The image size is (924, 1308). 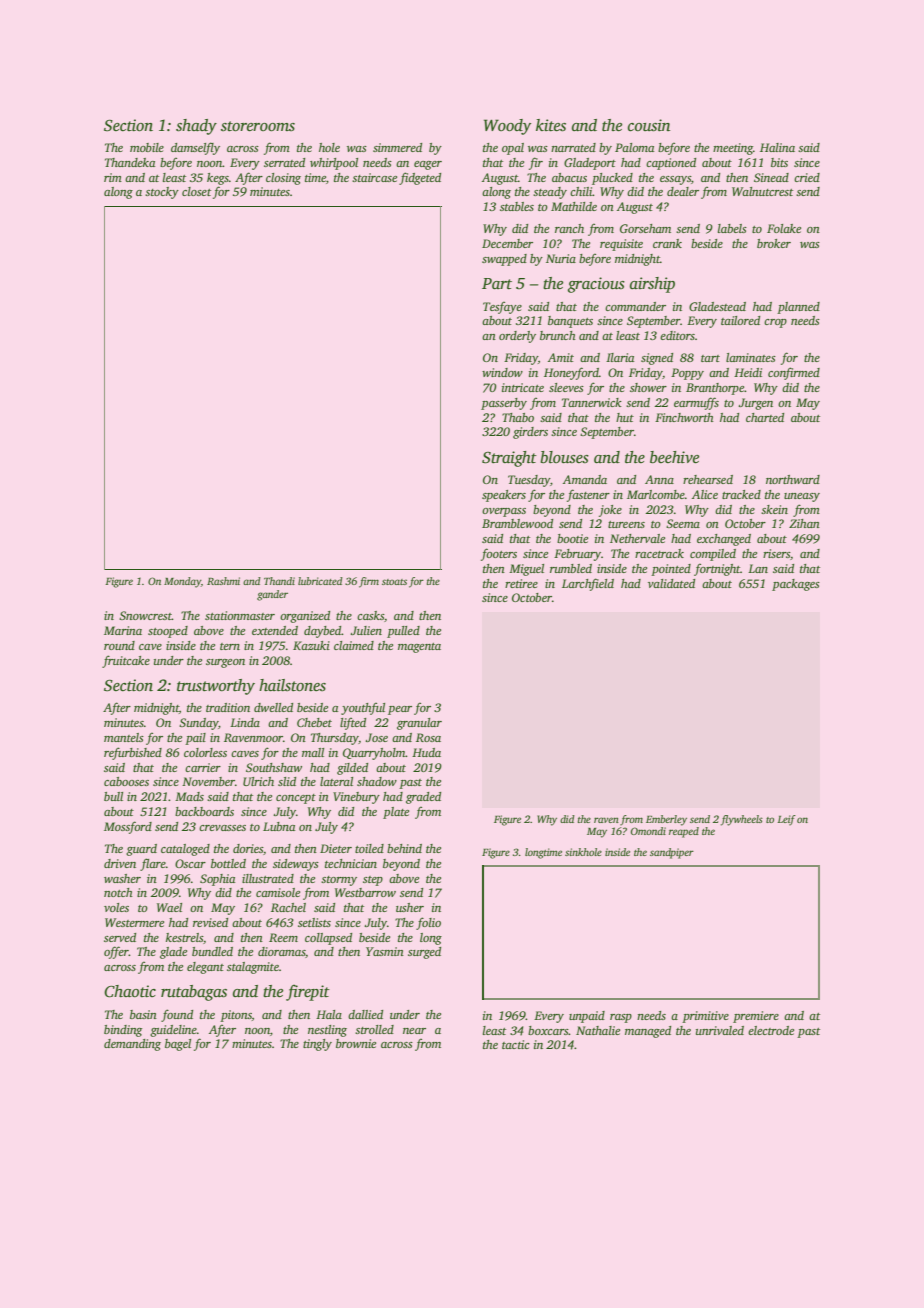 What do you see at coordinates (216, 687) in the image?
I see `trustworthy` at bounding box center [216, 687].
